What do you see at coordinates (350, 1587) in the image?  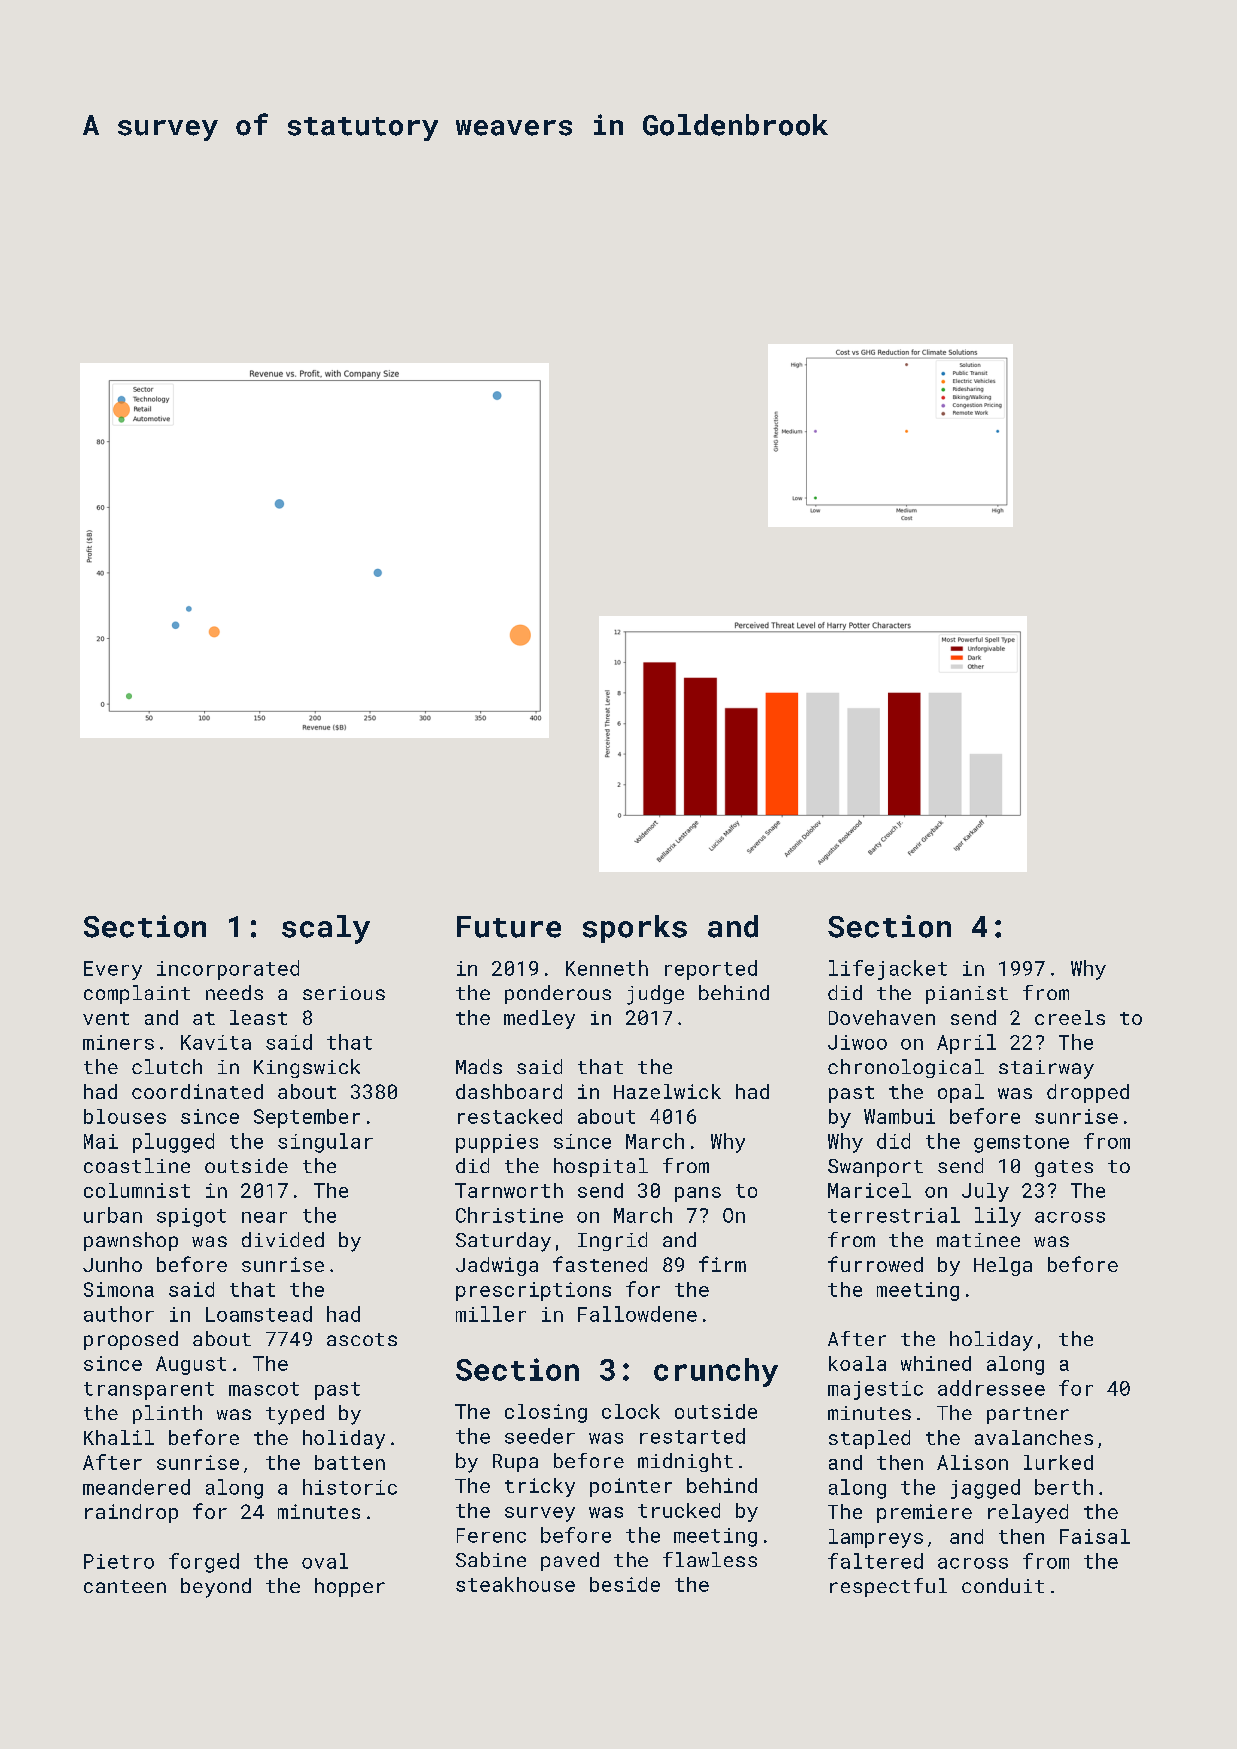 I see `hopper` at bounding box center [350, 1587].
